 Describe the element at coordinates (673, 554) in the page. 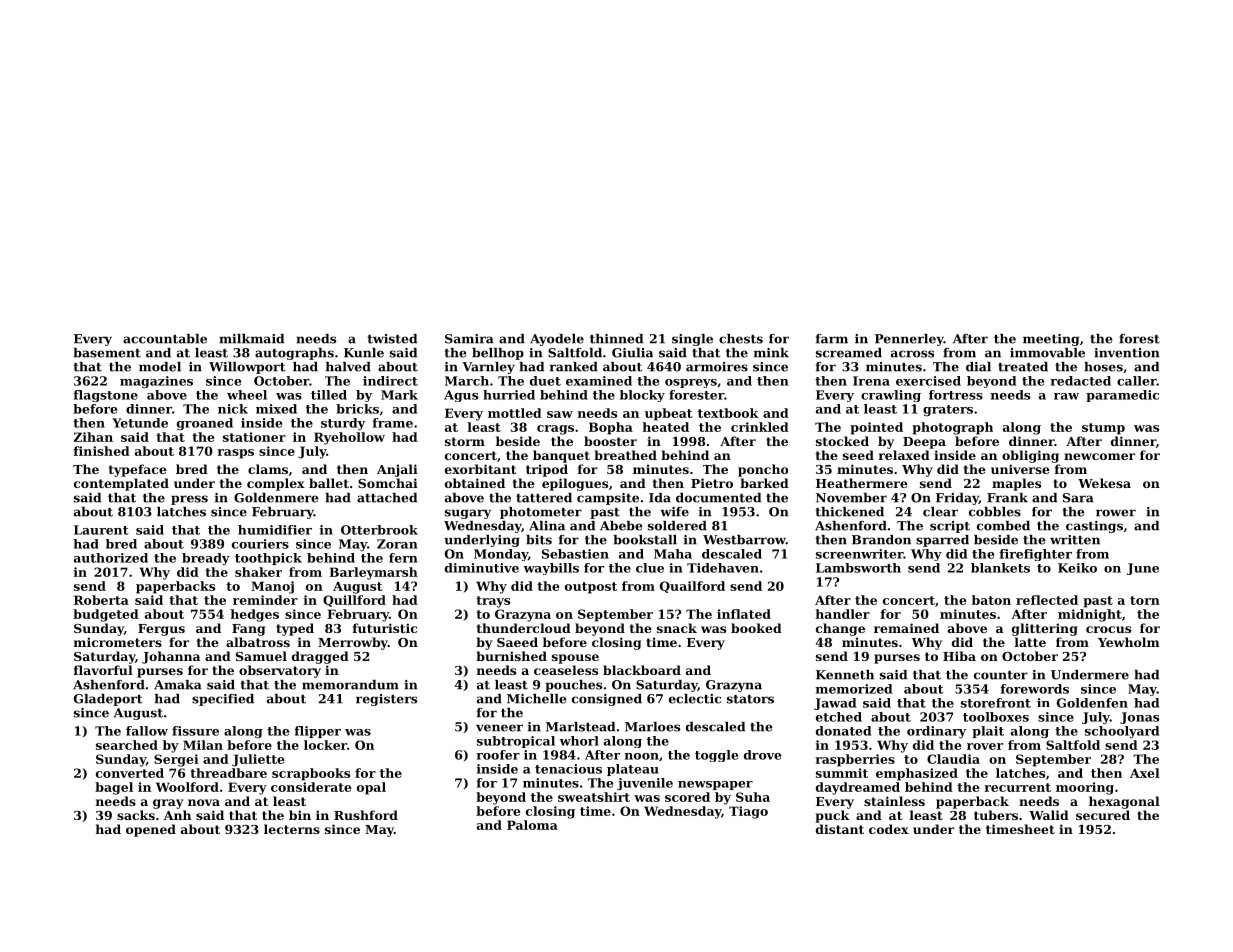

I see `Maha` at that location.
